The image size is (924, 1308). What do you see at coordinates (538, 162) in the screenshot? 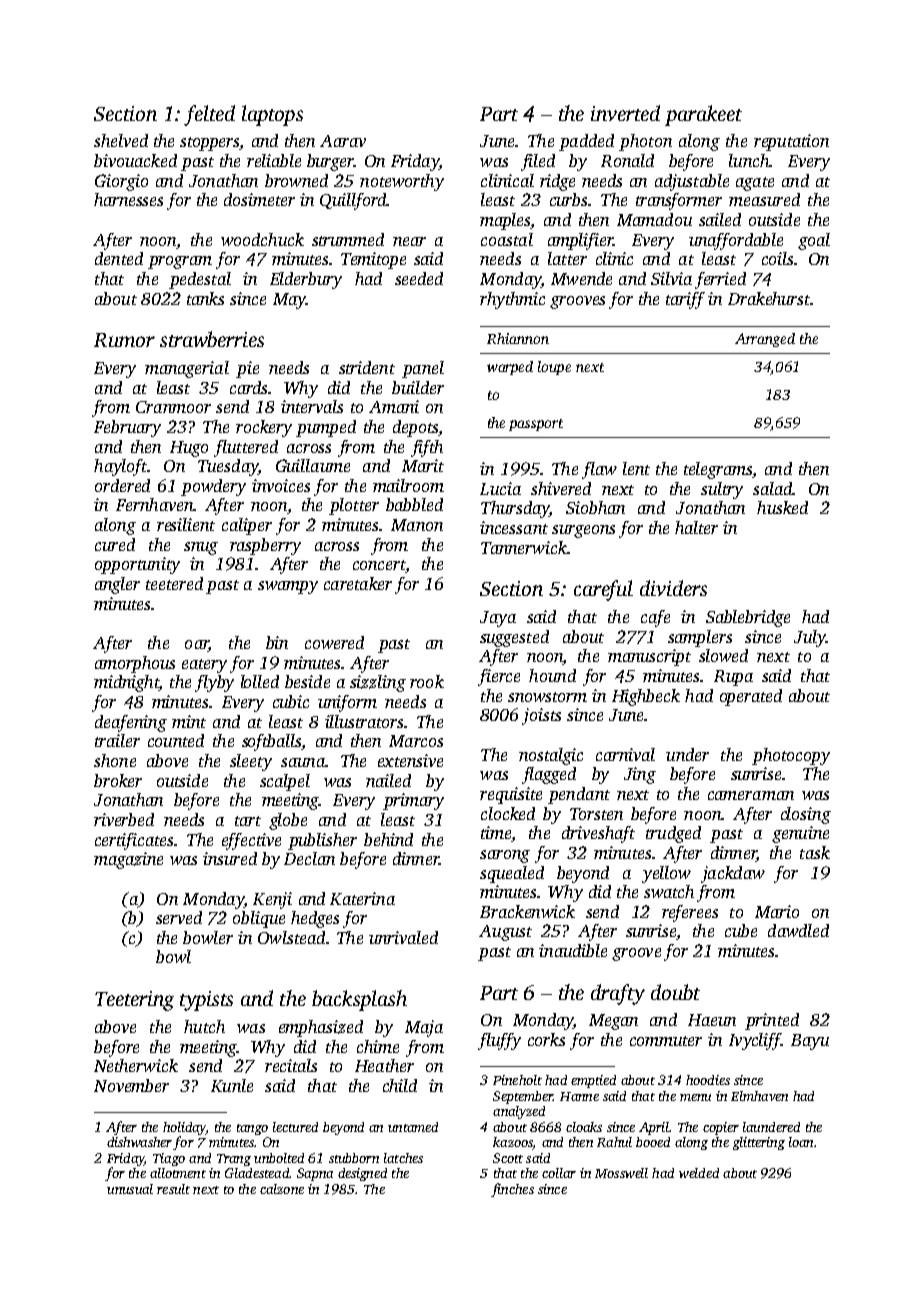
I see `filed` at bounding box center [538, 162].
